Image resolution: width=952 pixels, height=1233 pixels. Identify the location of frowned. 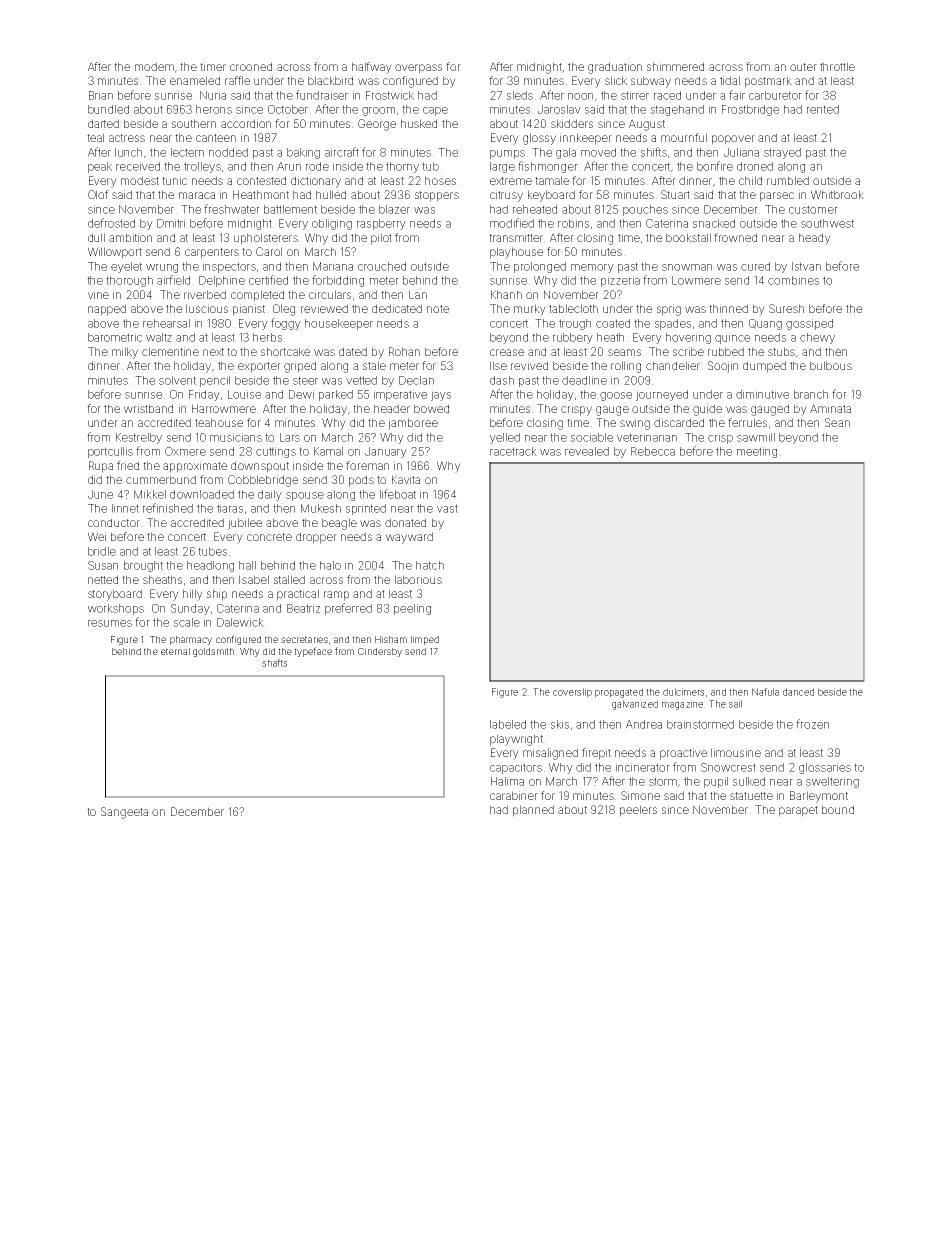
(735, 237).
